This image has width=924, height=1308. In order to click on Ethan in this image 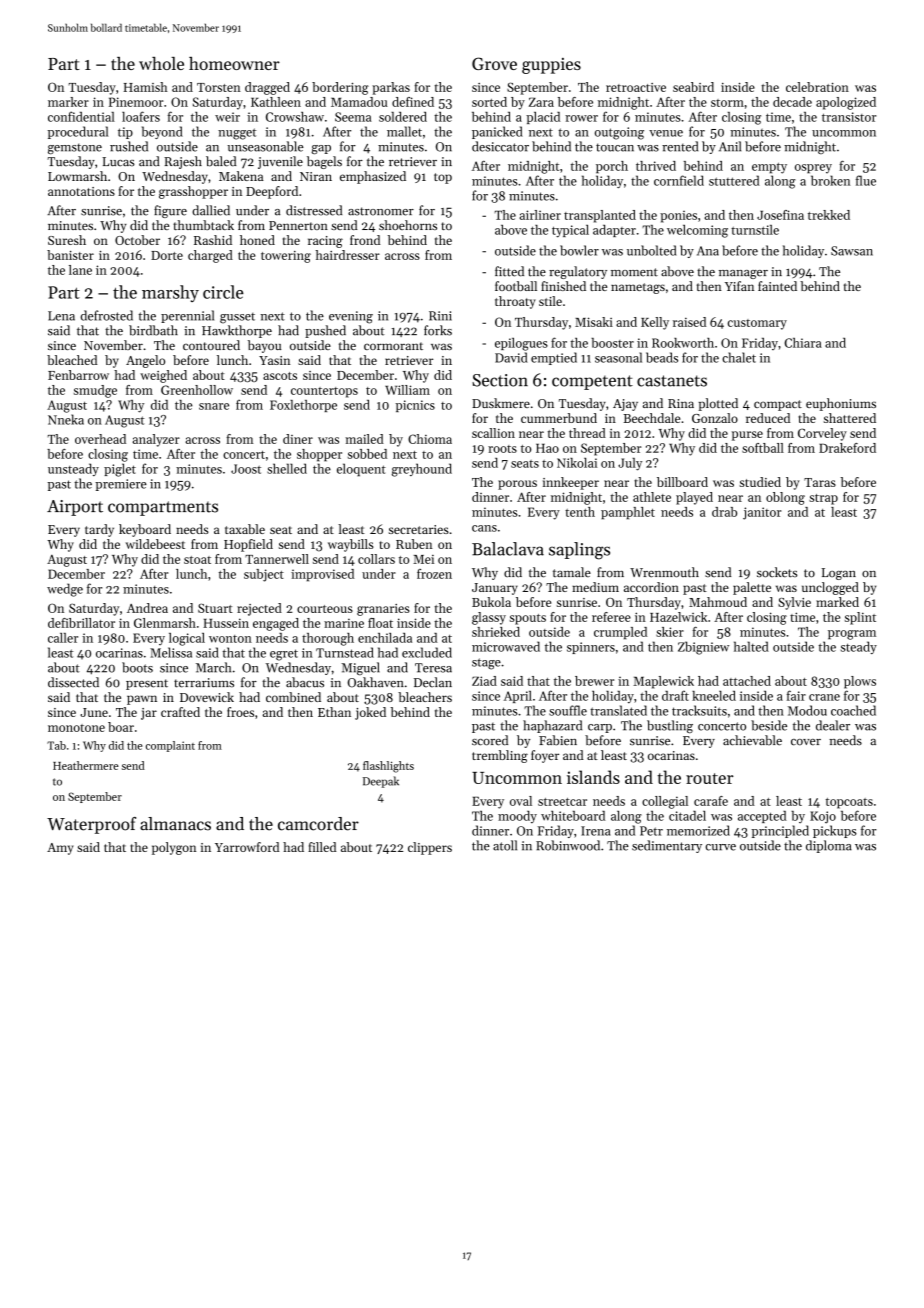, I will do `click(334, 712)`.
